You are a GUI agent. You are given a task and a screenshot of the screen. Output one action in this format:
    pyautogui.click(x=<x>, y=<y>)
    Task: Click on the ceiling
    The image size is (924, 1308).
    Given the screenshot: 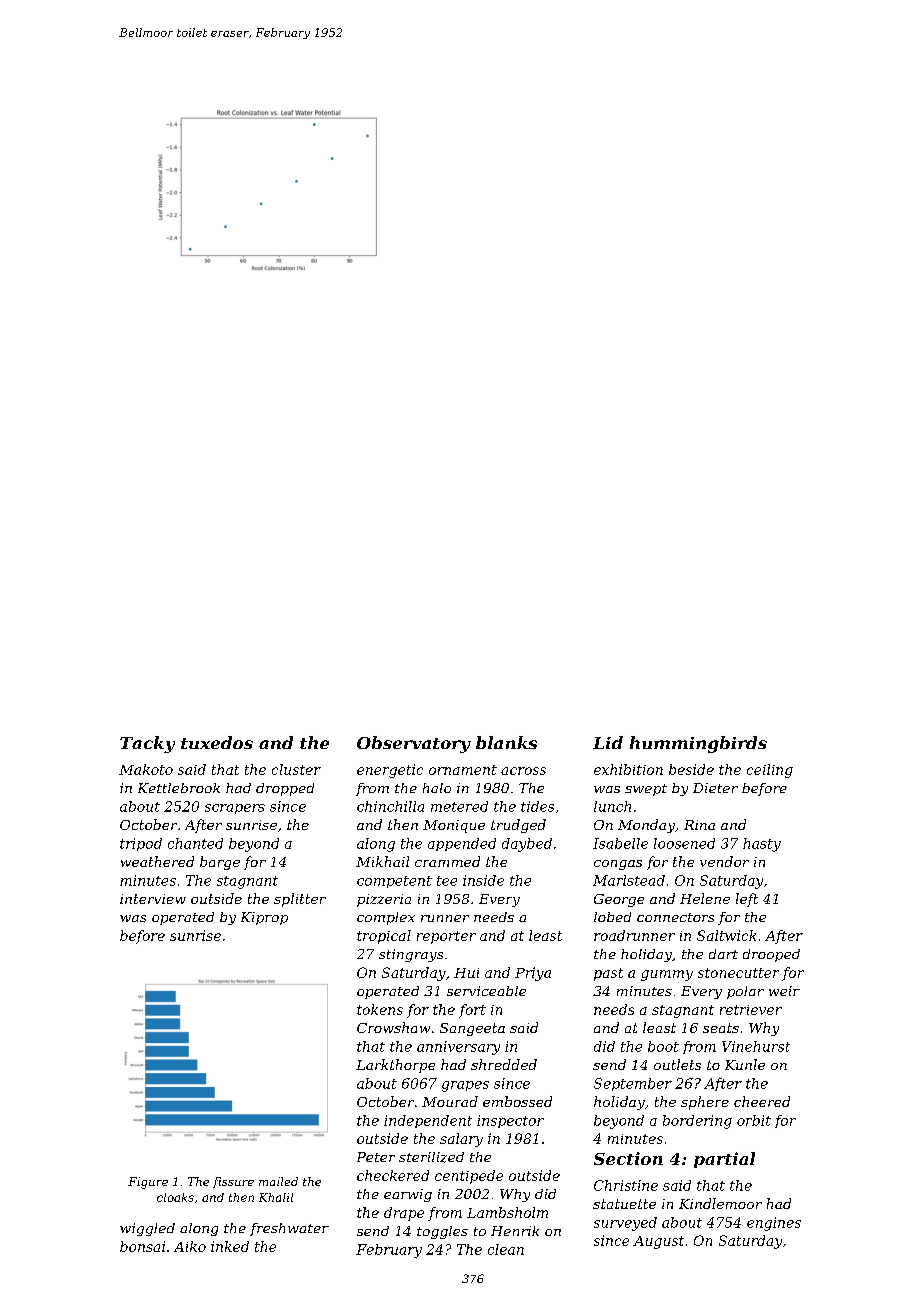 What is the action you would take?
    pyautogui.click(x=770, y=771)
